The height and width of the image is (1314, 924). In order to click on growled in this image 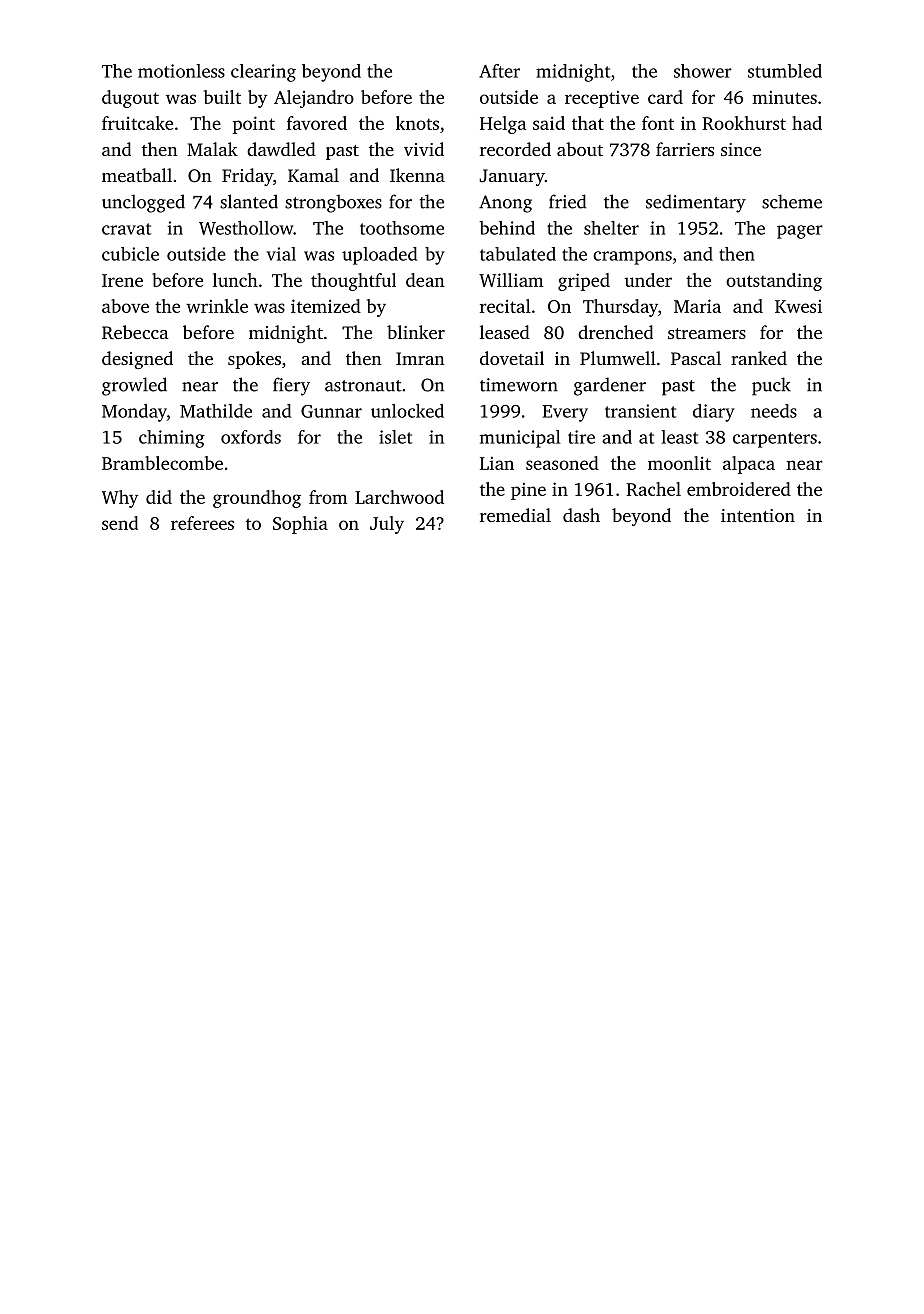, I will do `click(134, 386)`.
